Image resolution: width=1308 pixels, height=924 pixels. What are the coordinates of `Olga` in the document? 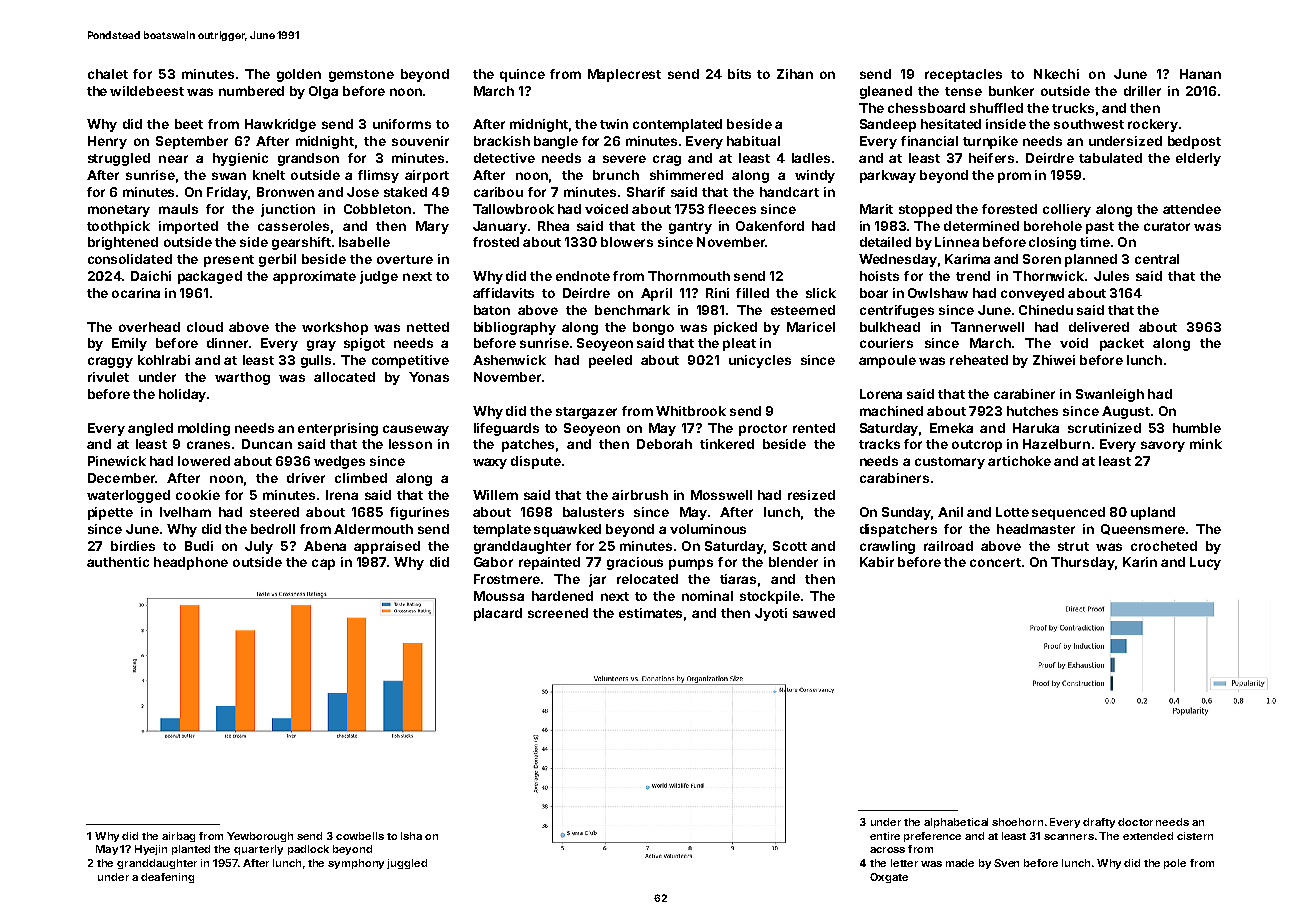 It's located at (323, 92).
